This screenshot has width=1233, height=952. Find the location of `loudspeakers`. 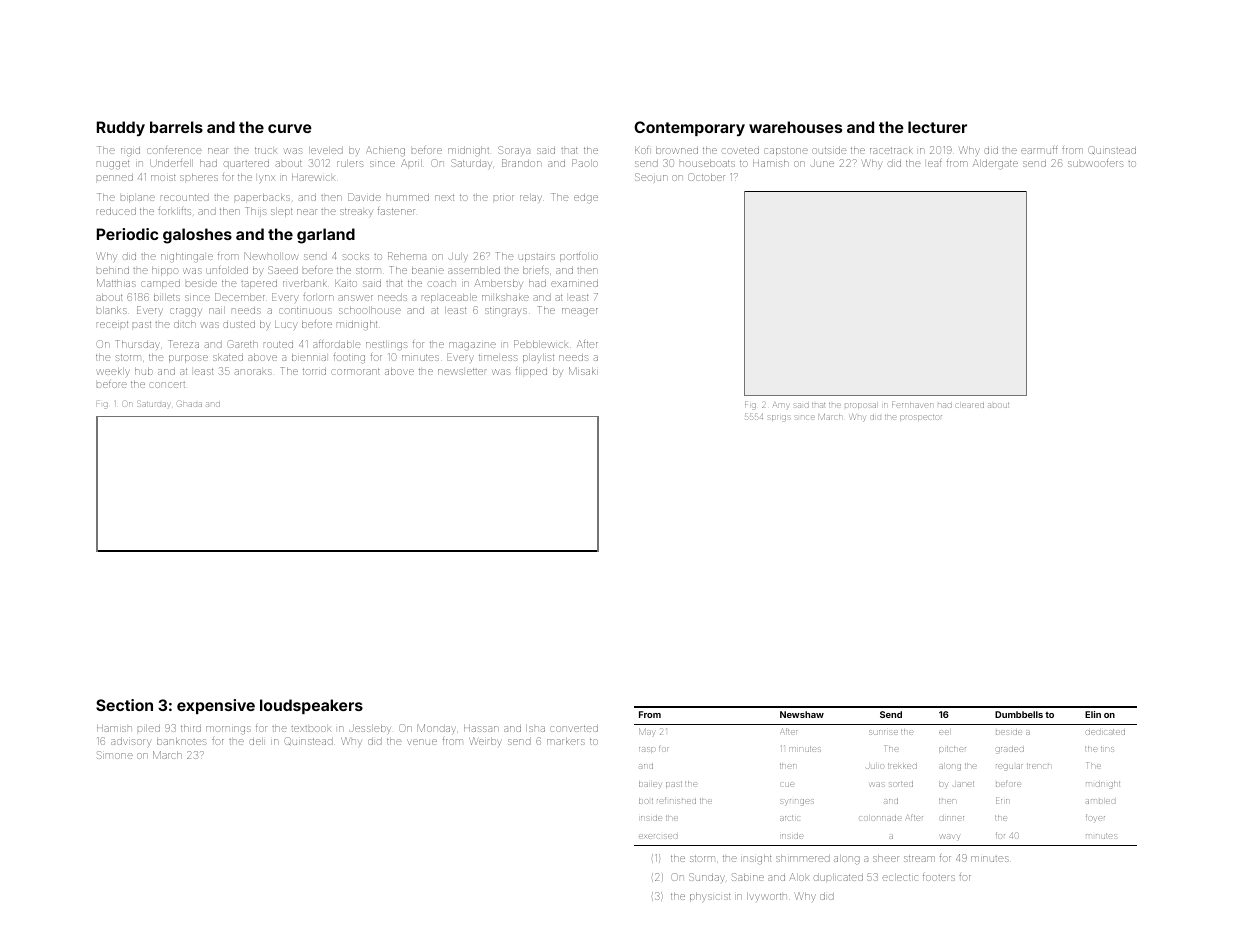

loudspeakers is located at coordinates (311, 706).
